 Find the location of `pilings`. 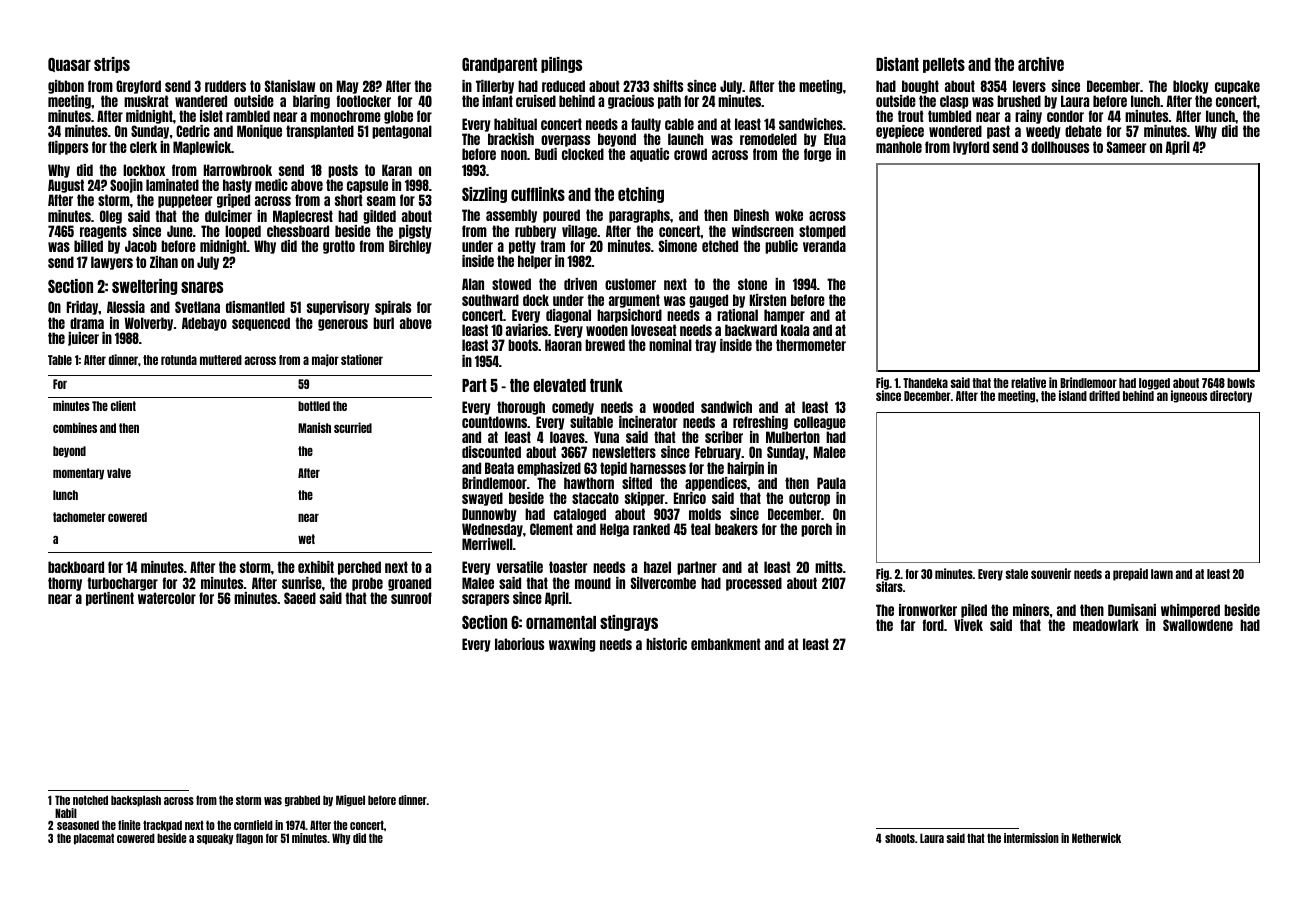

pilings is located at coordinates (561, 65).
